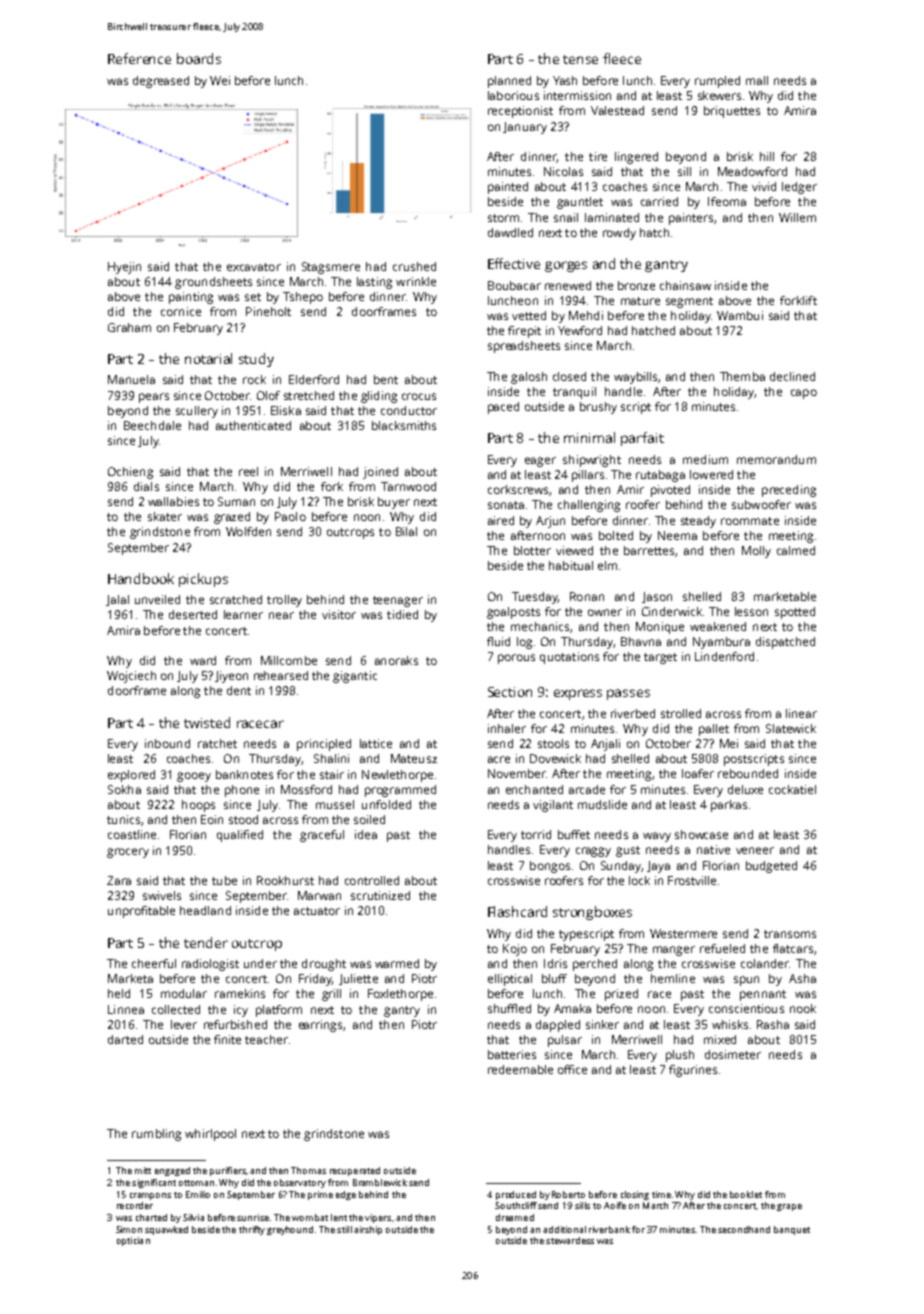 Image resolution: width=924 pixels, height=1314 pixels. Describe the element at coordinates (199, 58) in the screenshot. I see `boards` at that location.
